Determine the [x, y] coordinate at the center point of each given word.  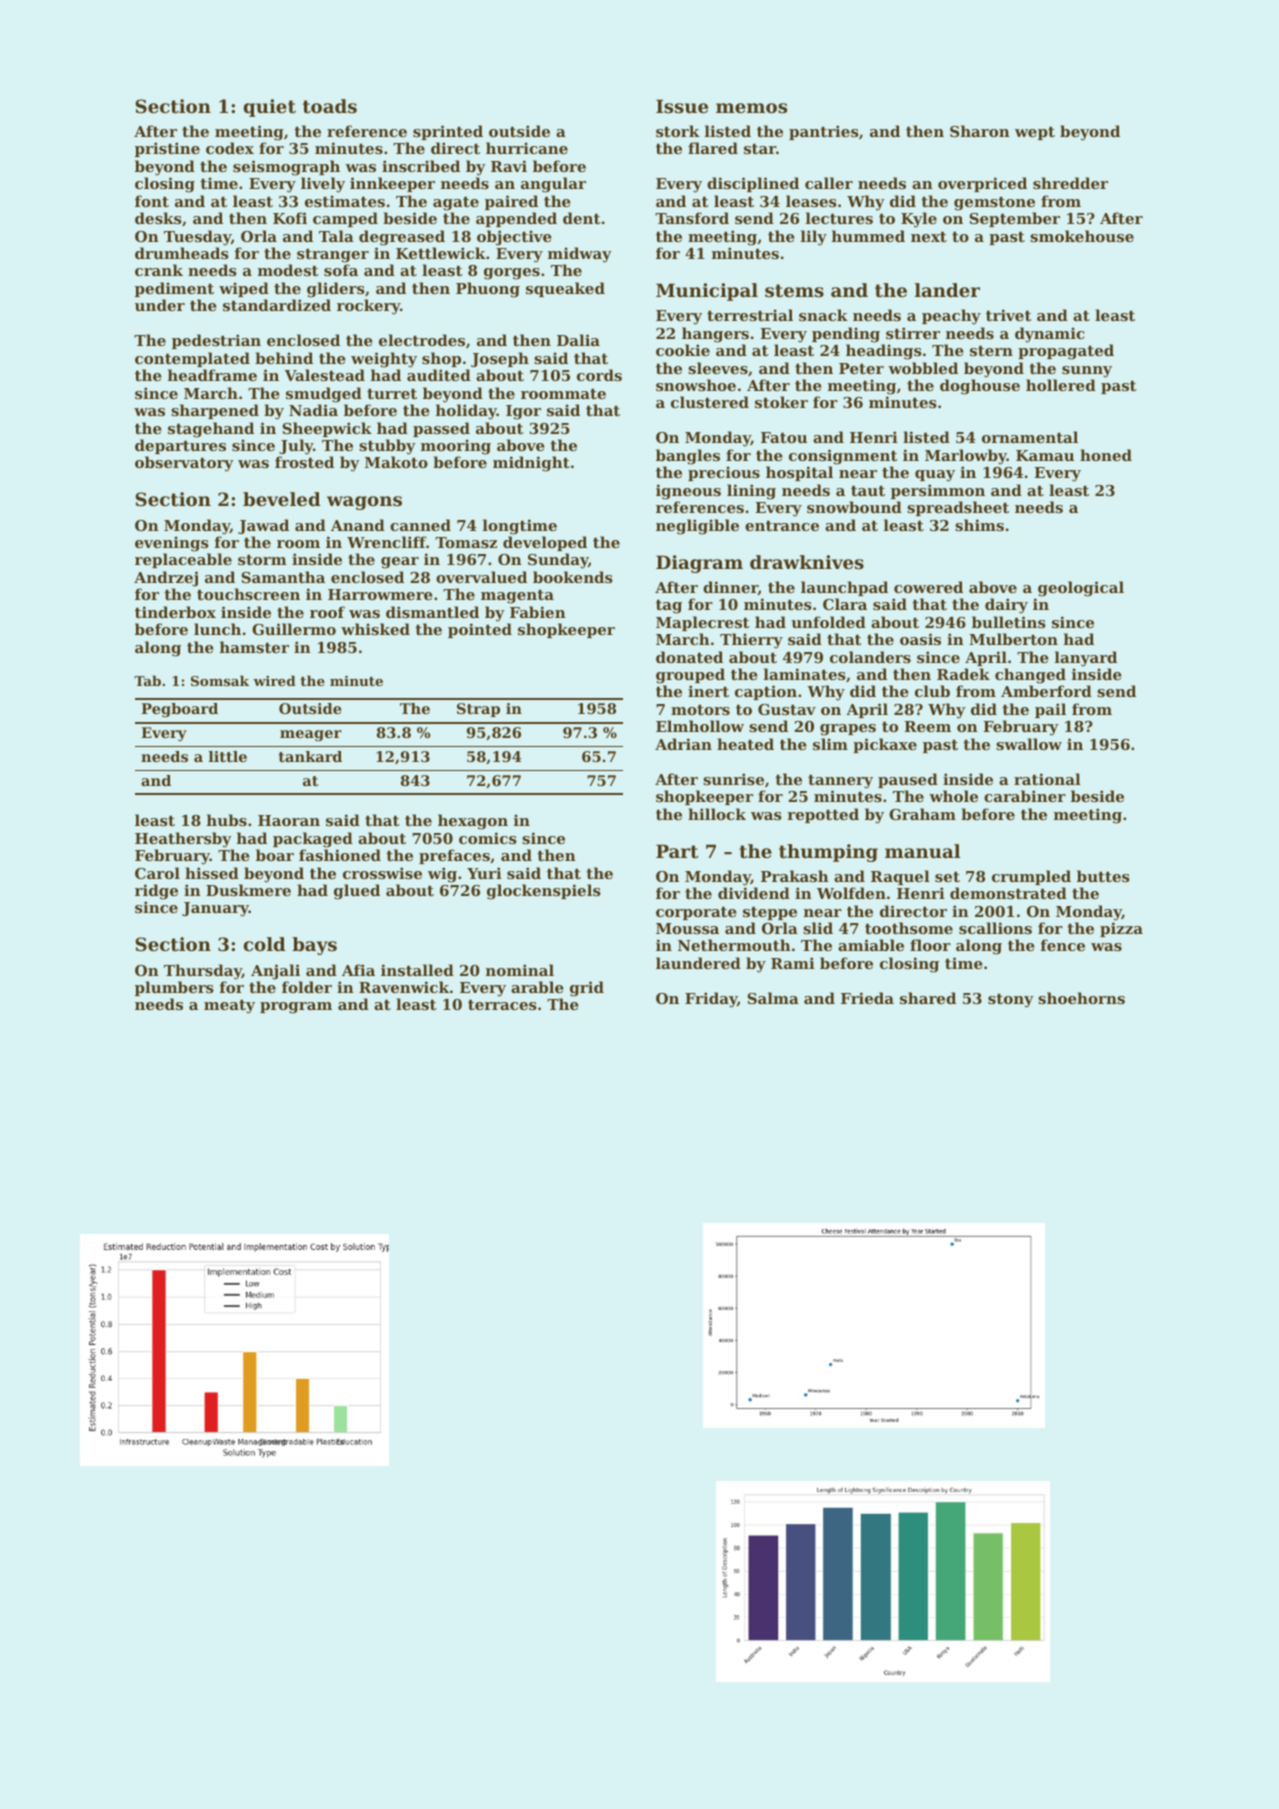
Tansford [692, 218]
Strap [478, 710]
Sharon [980, 131]
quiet [270, 108]
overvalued [481, 577]
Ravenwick [404, 987]
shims [979, 525]
